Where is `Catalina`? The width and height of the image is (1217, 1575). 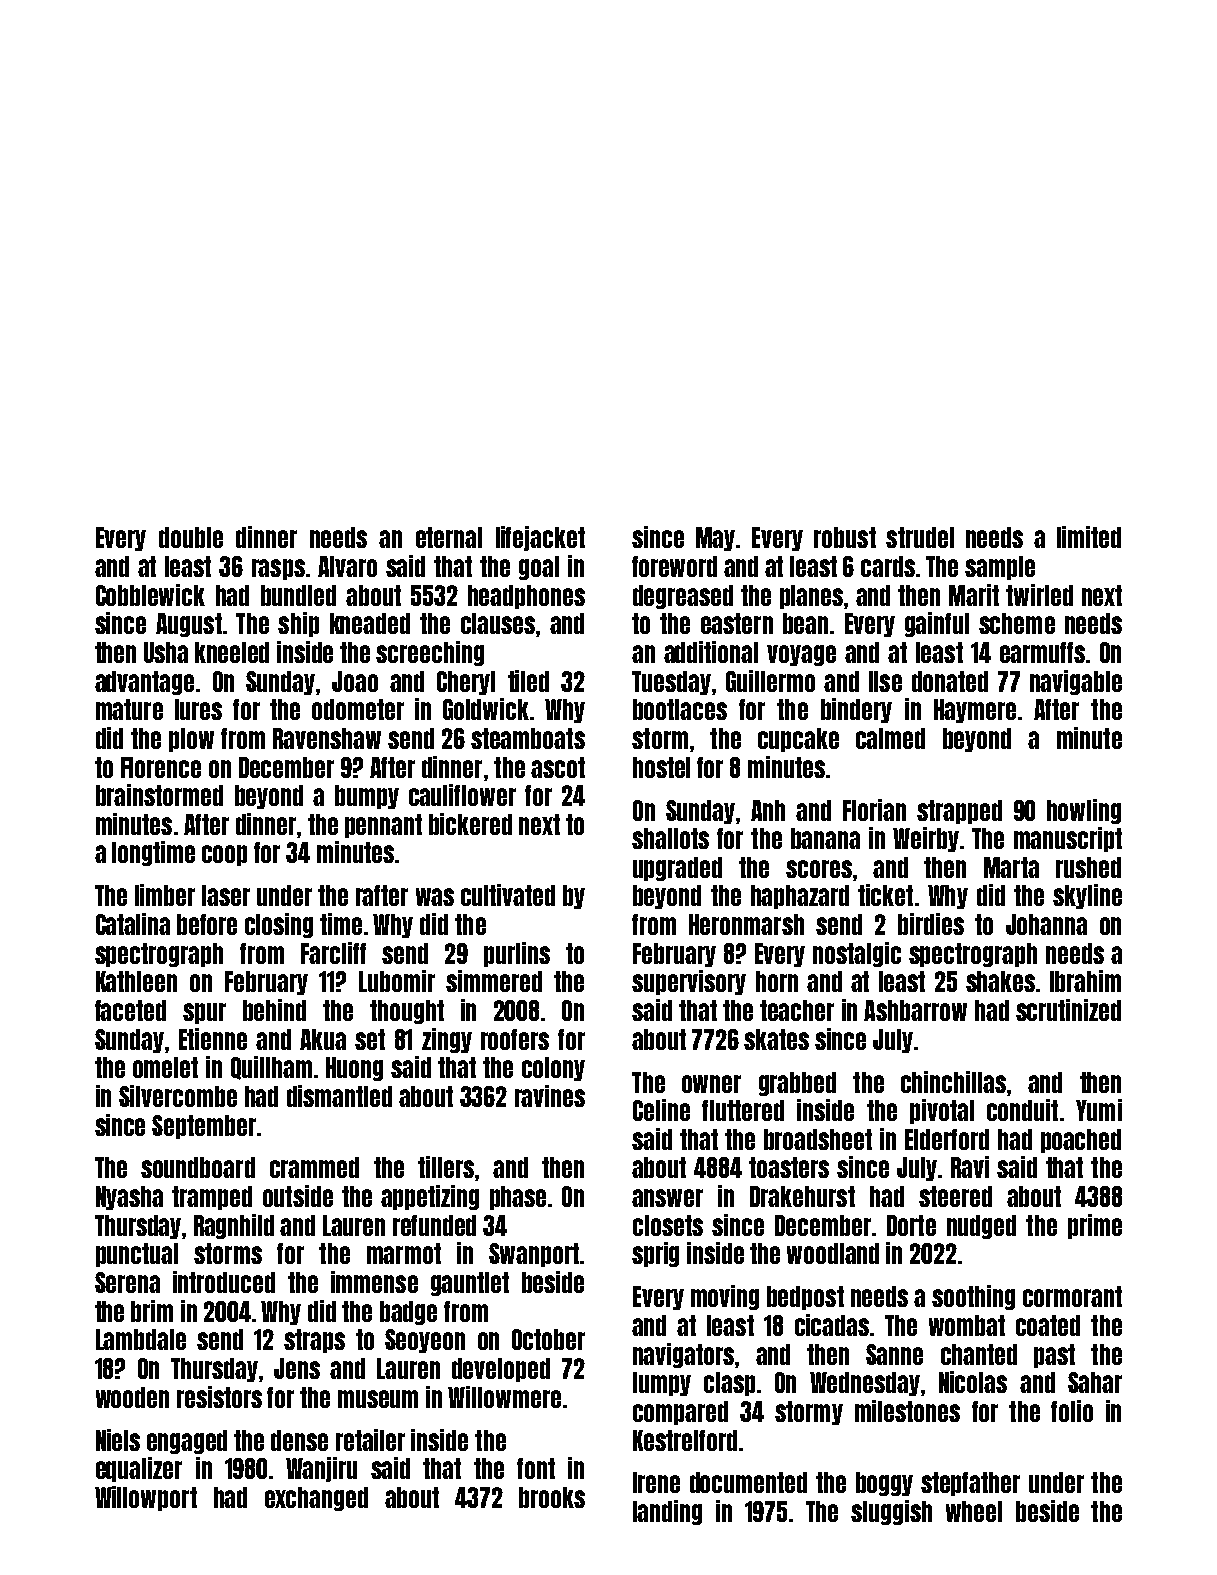 Catalina is located at coordinates (133, 924).
